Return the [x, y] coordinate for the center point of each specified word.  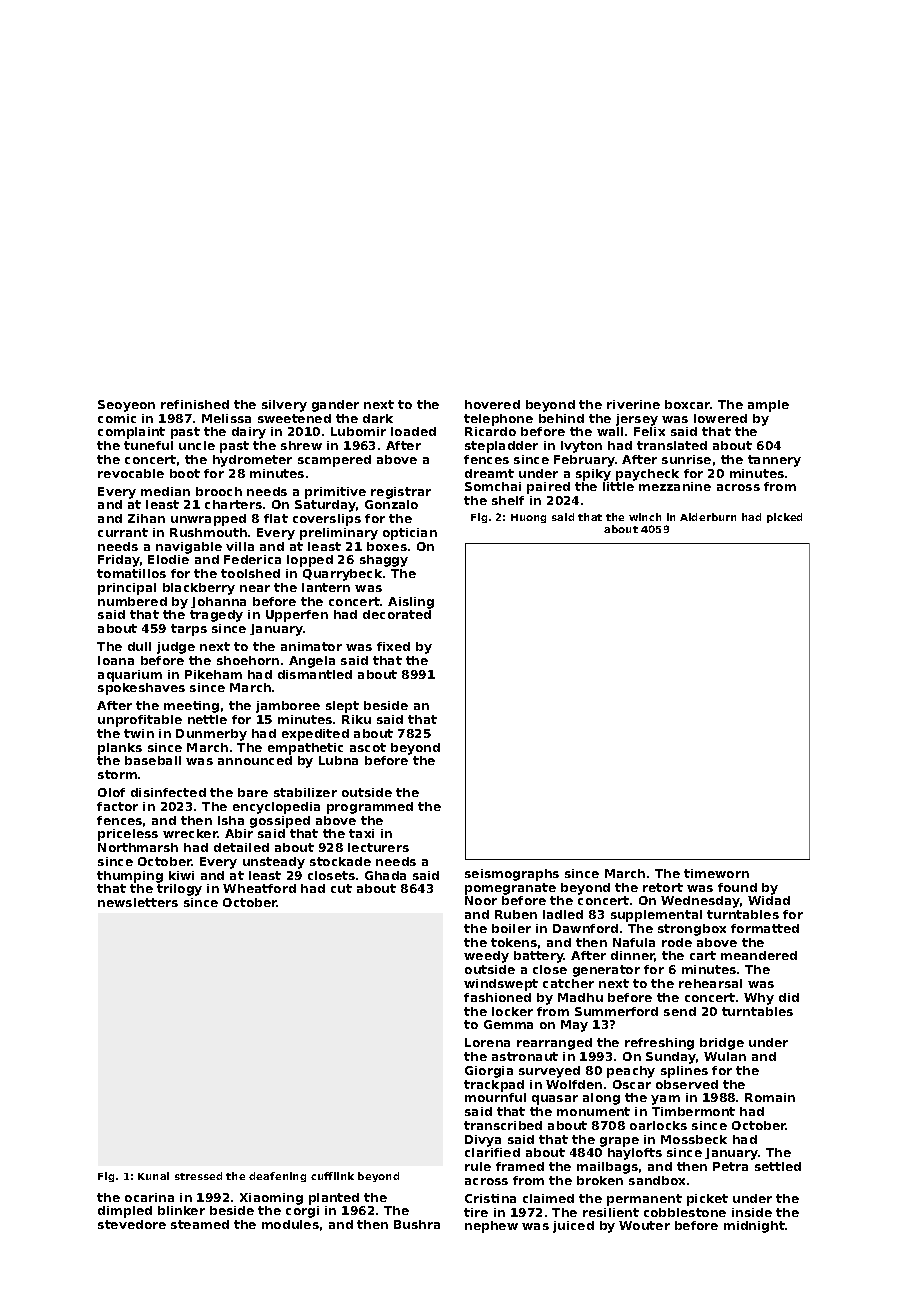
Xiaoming [271, 1199]
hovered [492, 404]
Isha [231, 820]
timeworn [716, 873]
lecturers [378, 847]
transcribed [503, 1125]
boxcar [688, 404]
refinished [195, 404]
